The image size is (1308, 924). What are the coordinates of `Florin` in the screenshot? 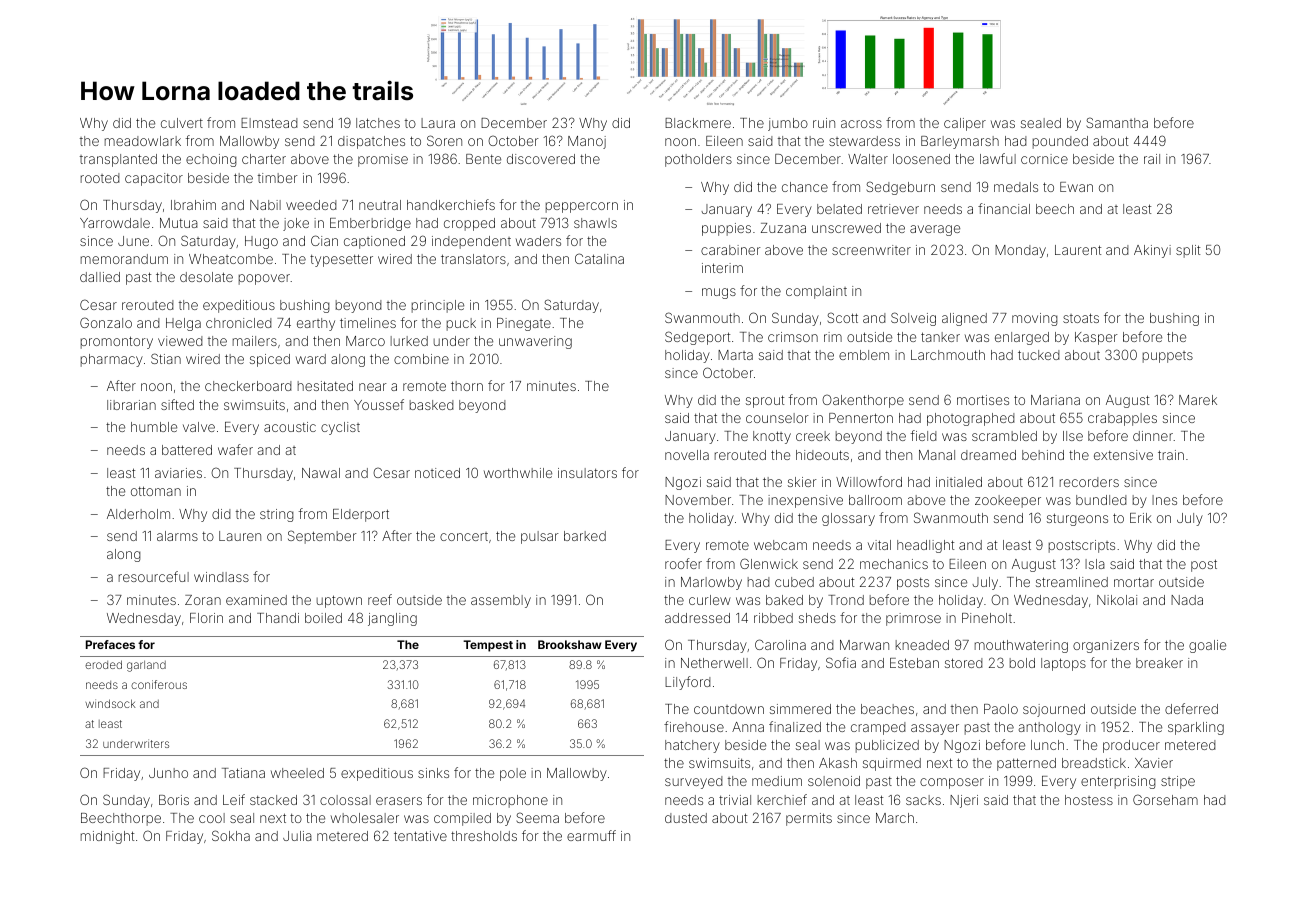 It's located at (206, 618).
